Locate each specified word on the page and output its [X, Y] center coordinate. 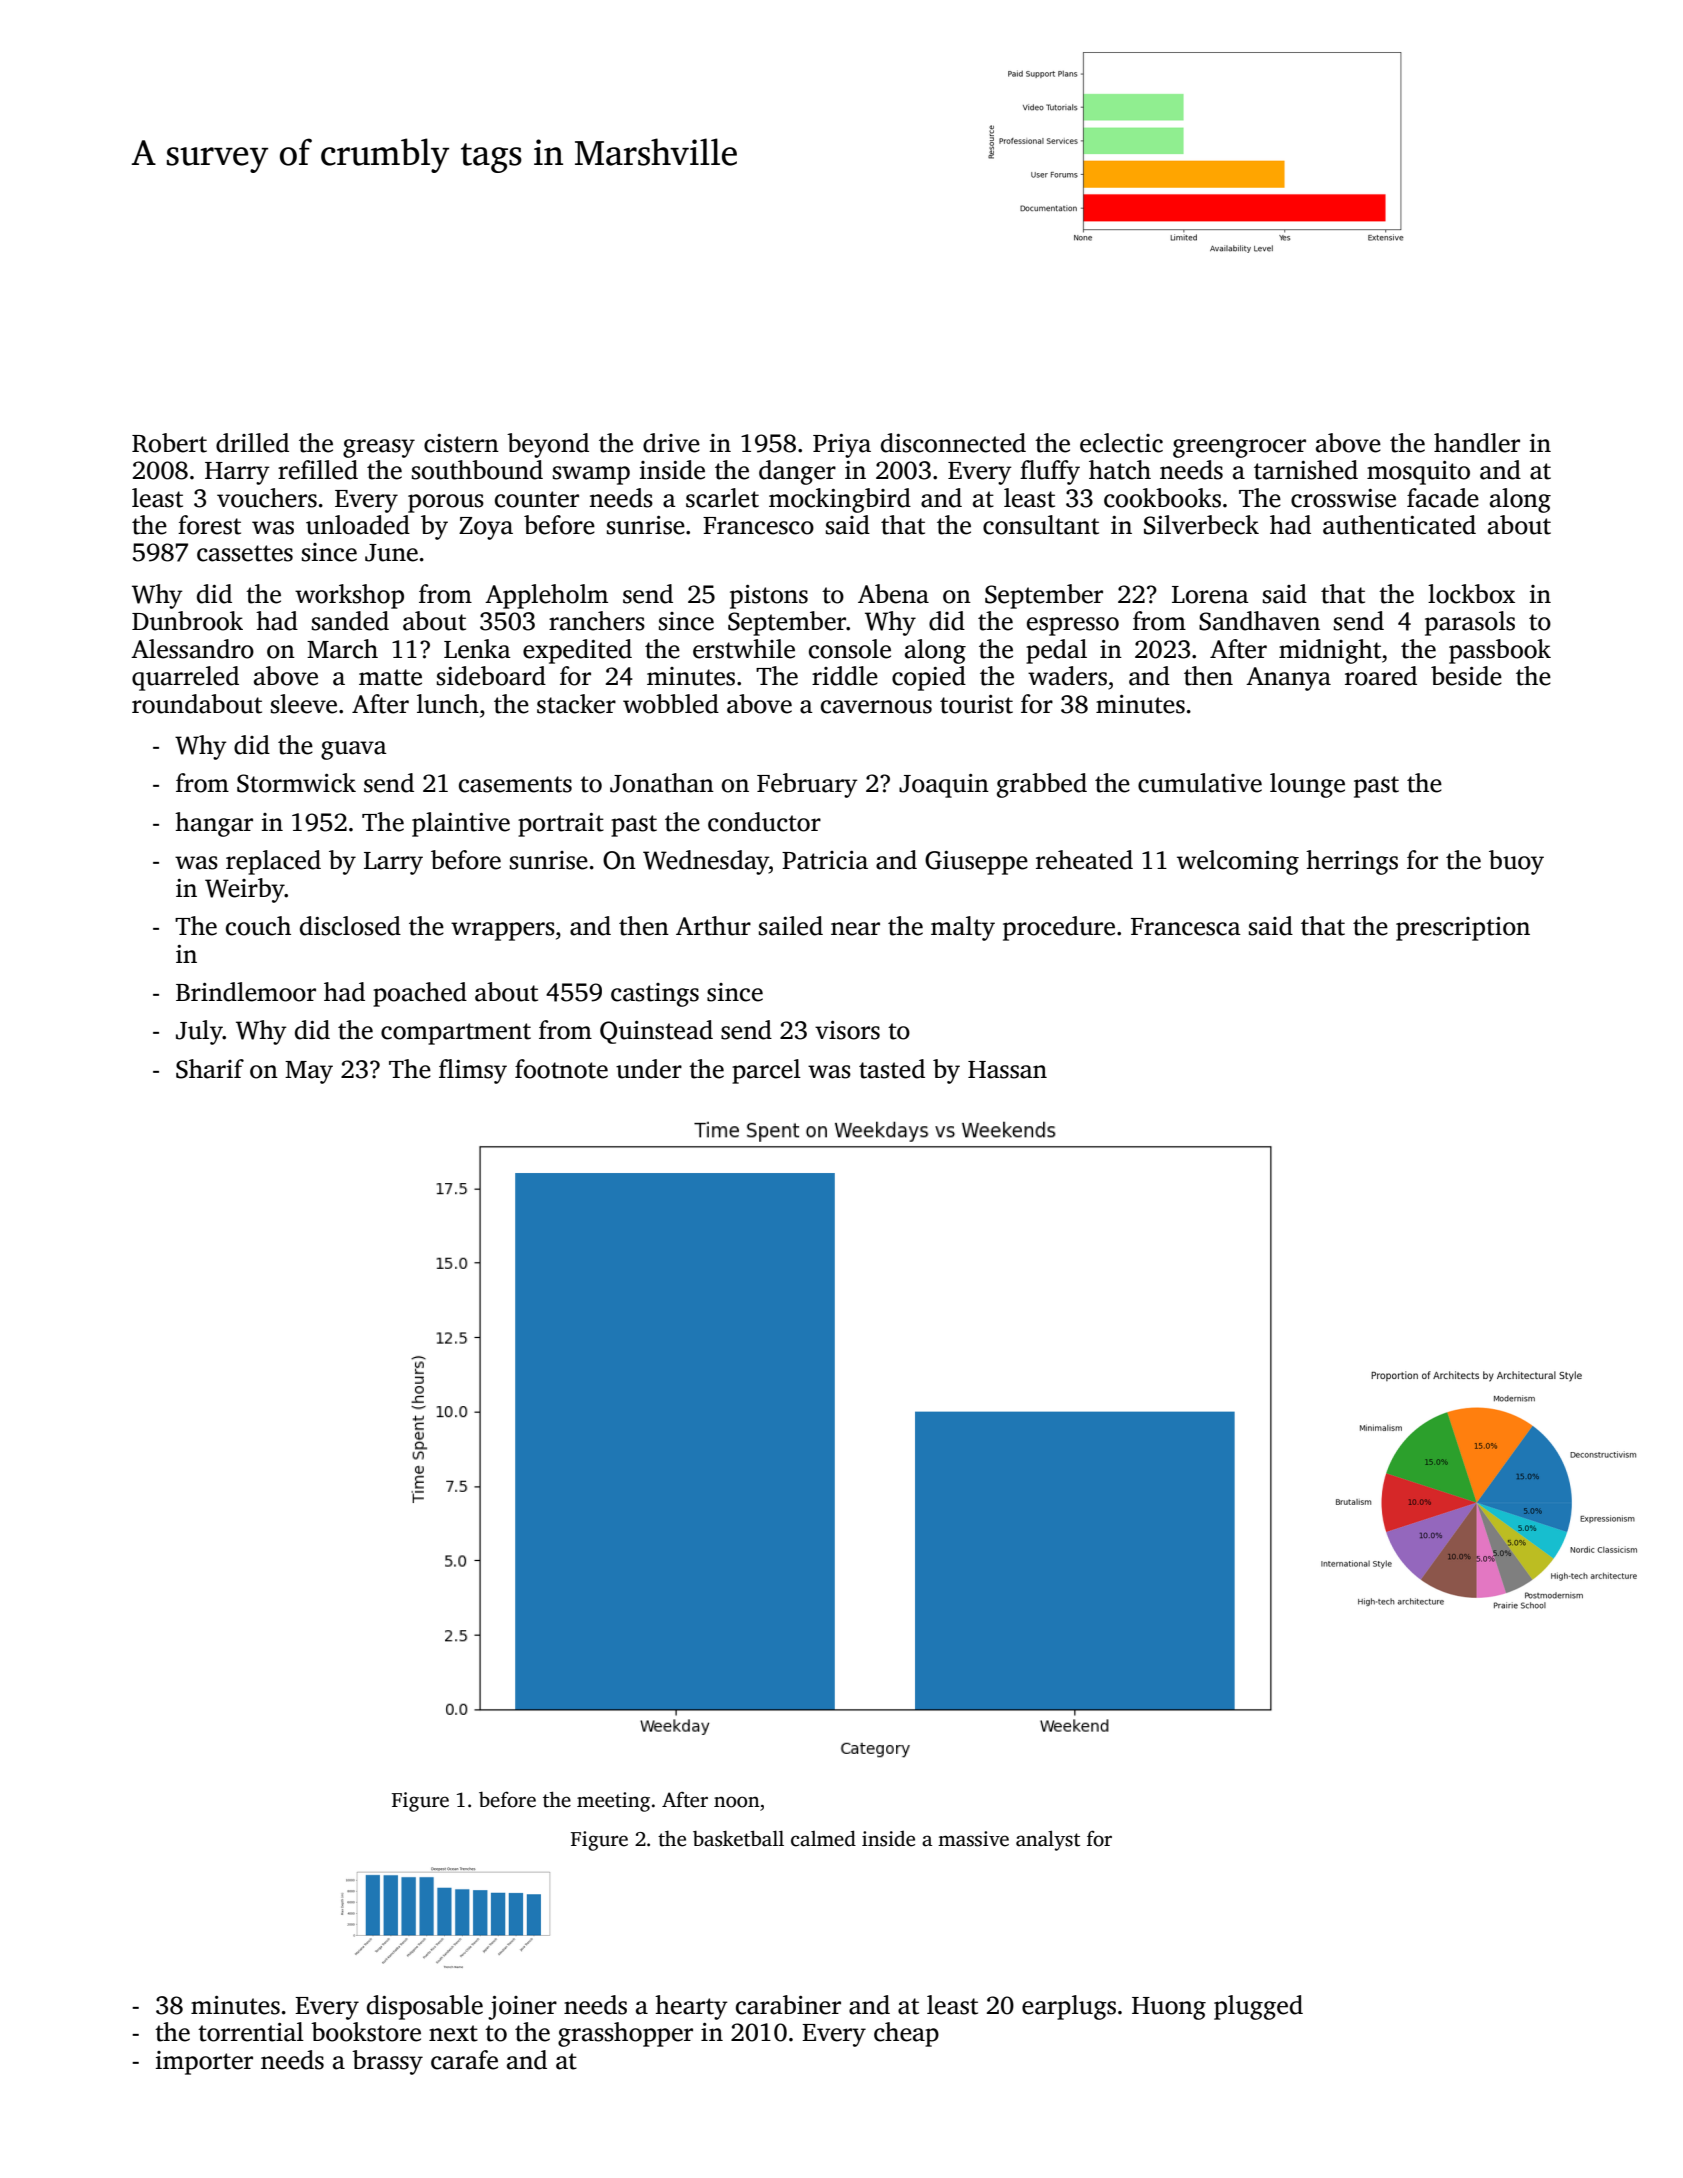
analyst [1048, 1840]
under [649, 1069]
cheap [906, 2034]
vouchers [267, 498]
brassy [387, 2062]
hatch [1120, 470]
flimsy [473, 1071]
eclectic [1121, 443]
